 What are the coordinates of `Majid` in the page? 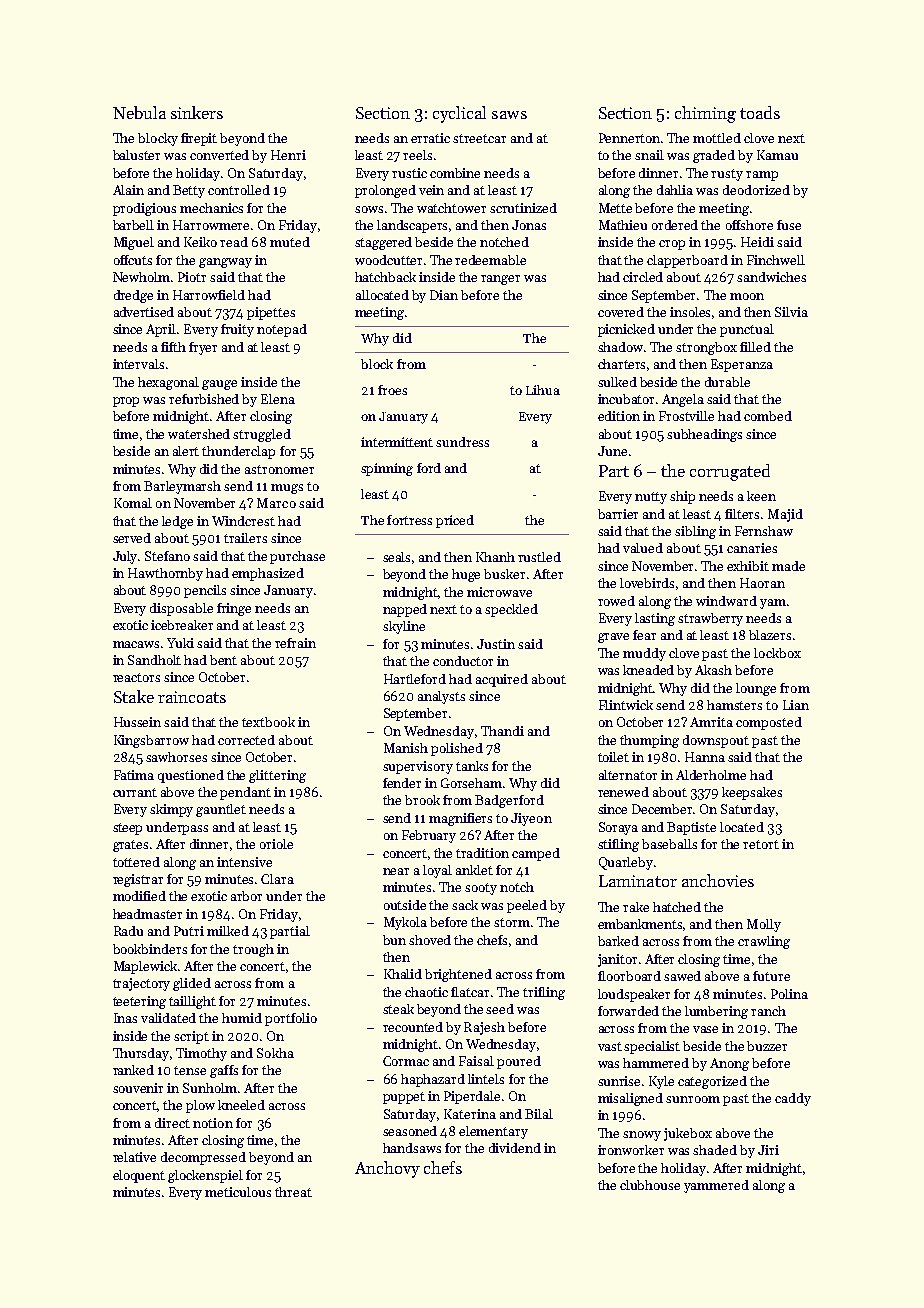 It's located at (785, 515).
